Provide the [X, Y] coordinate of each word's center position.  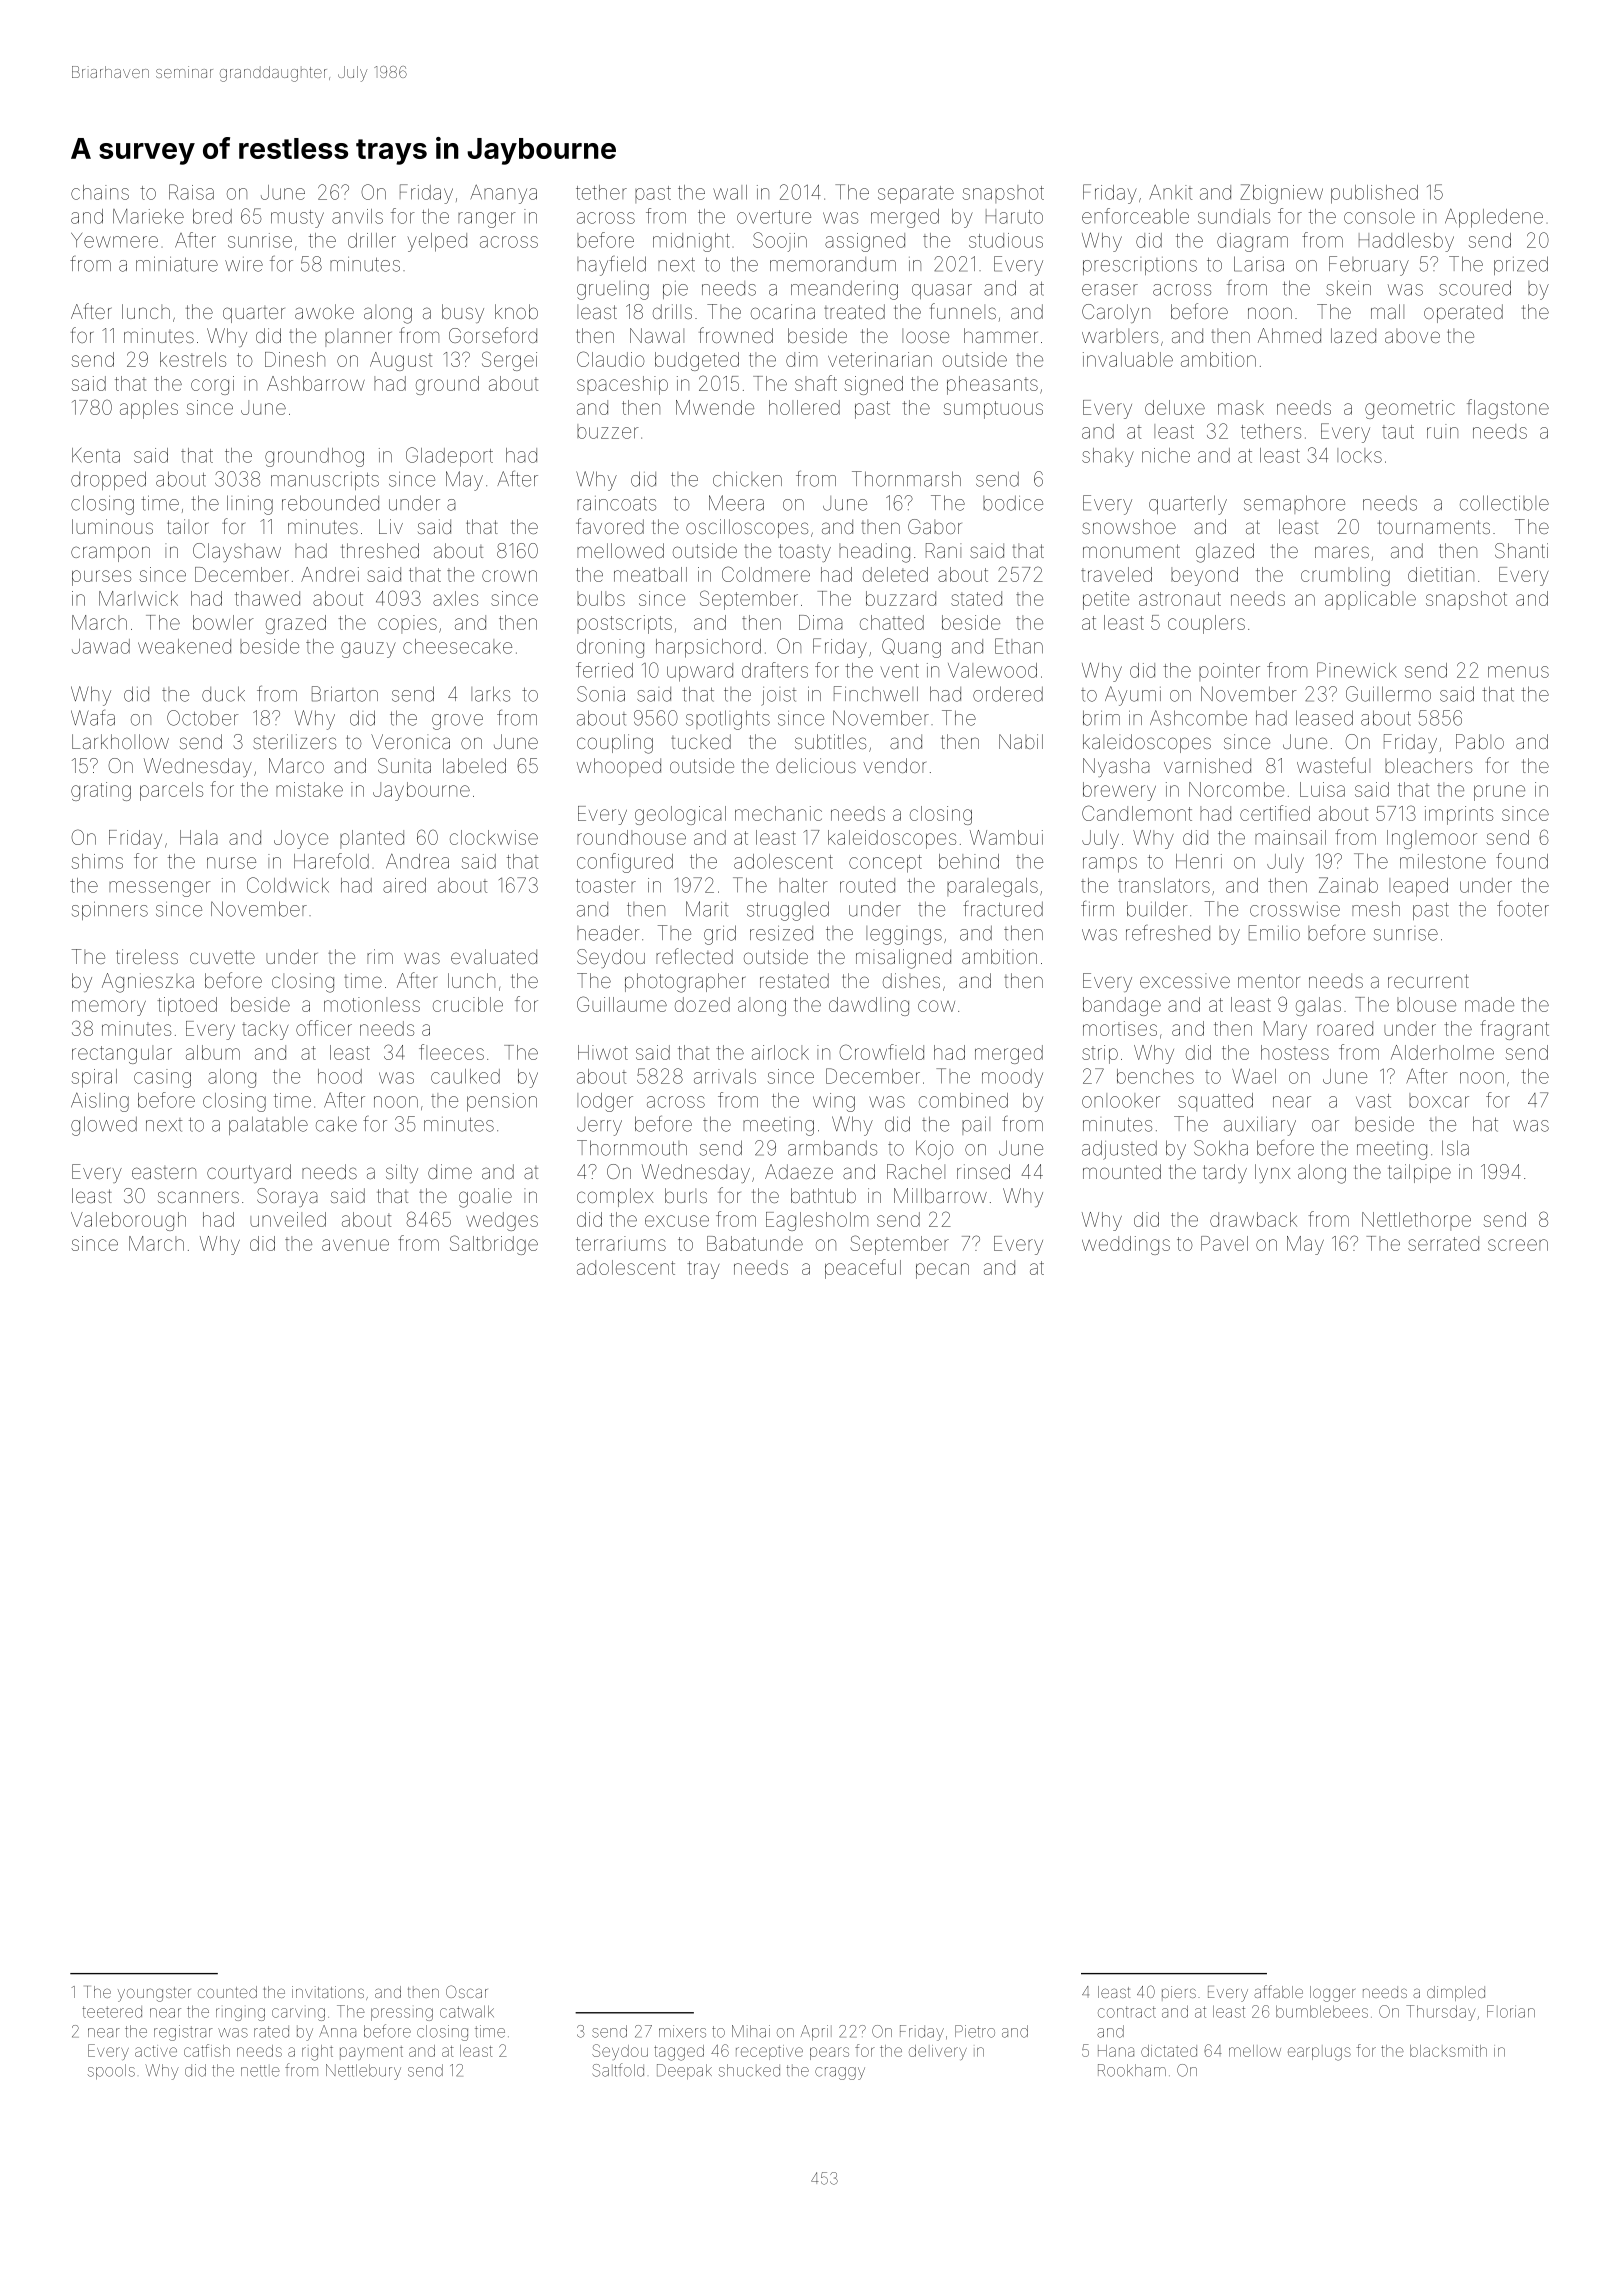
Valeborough [128, 1221]
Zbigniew [1282, 194]
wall [730, 192]
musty [297, 219]
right [317, 2053]
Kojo [935, 1150]
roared [1345, 1028]
